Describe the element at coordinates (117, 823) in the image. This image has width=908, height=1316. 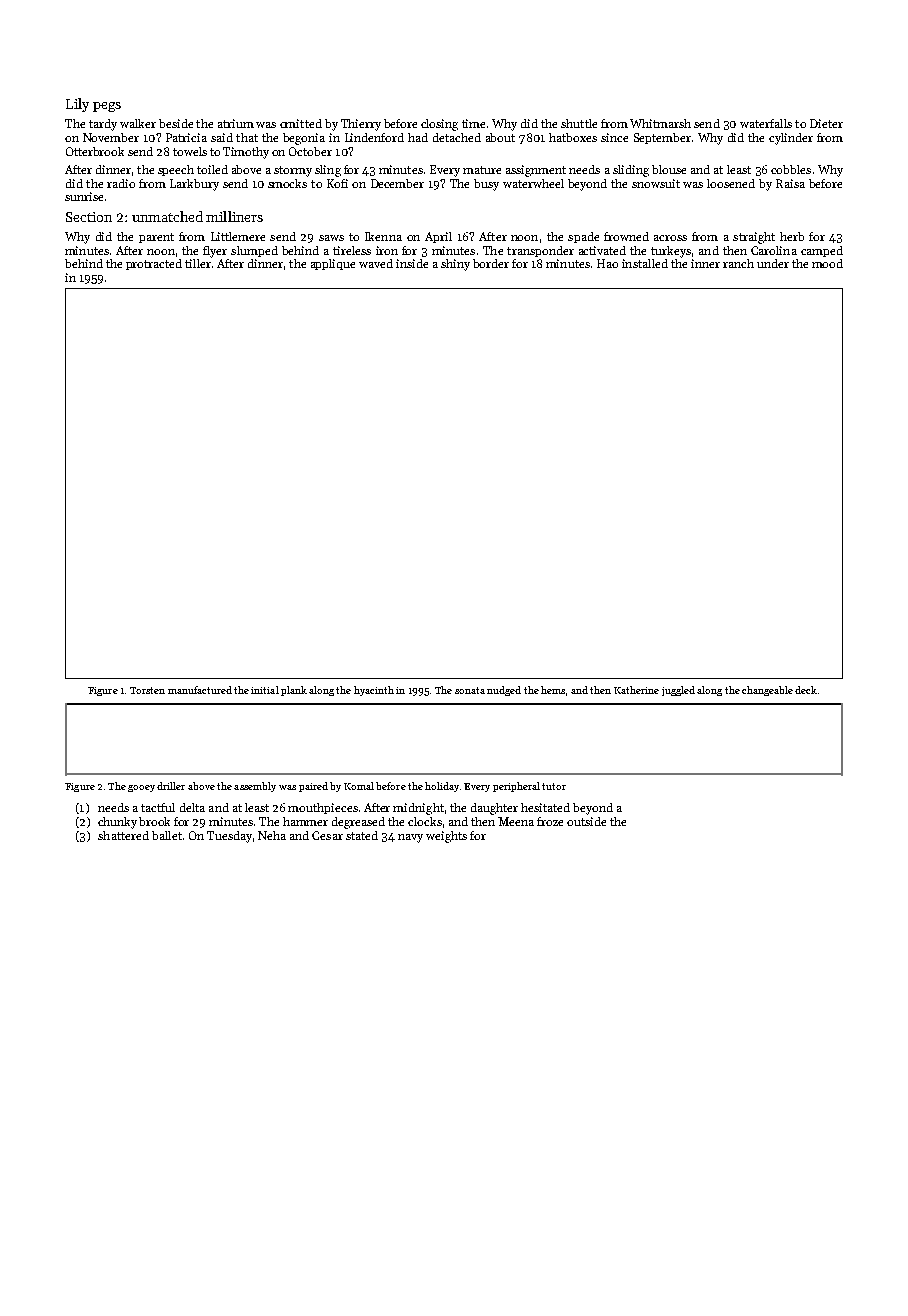
I see `chunky` at that location.
